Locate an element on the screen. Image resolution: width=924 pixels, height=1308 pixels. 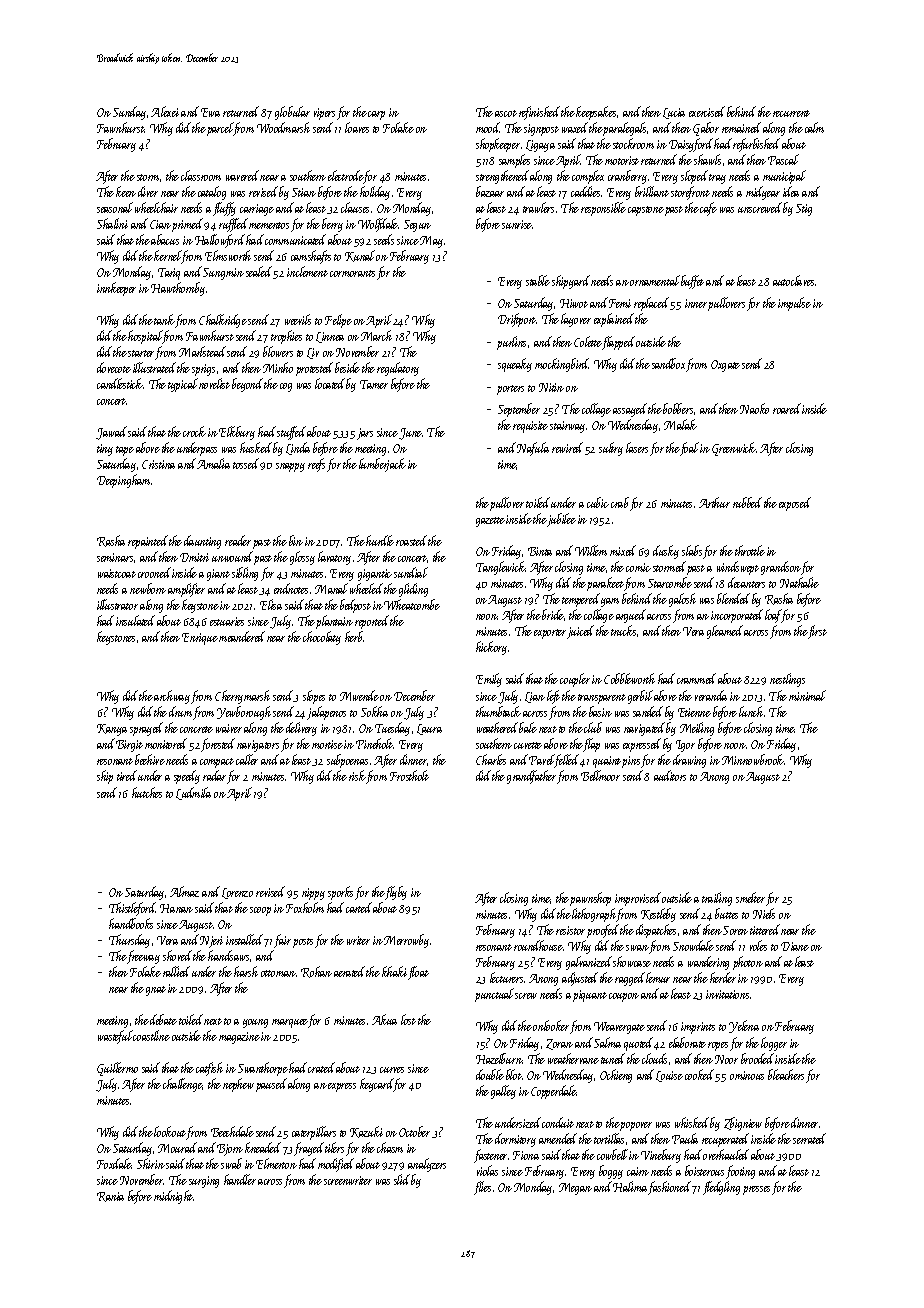
Greenwick is located at coordinates (734, 449).
